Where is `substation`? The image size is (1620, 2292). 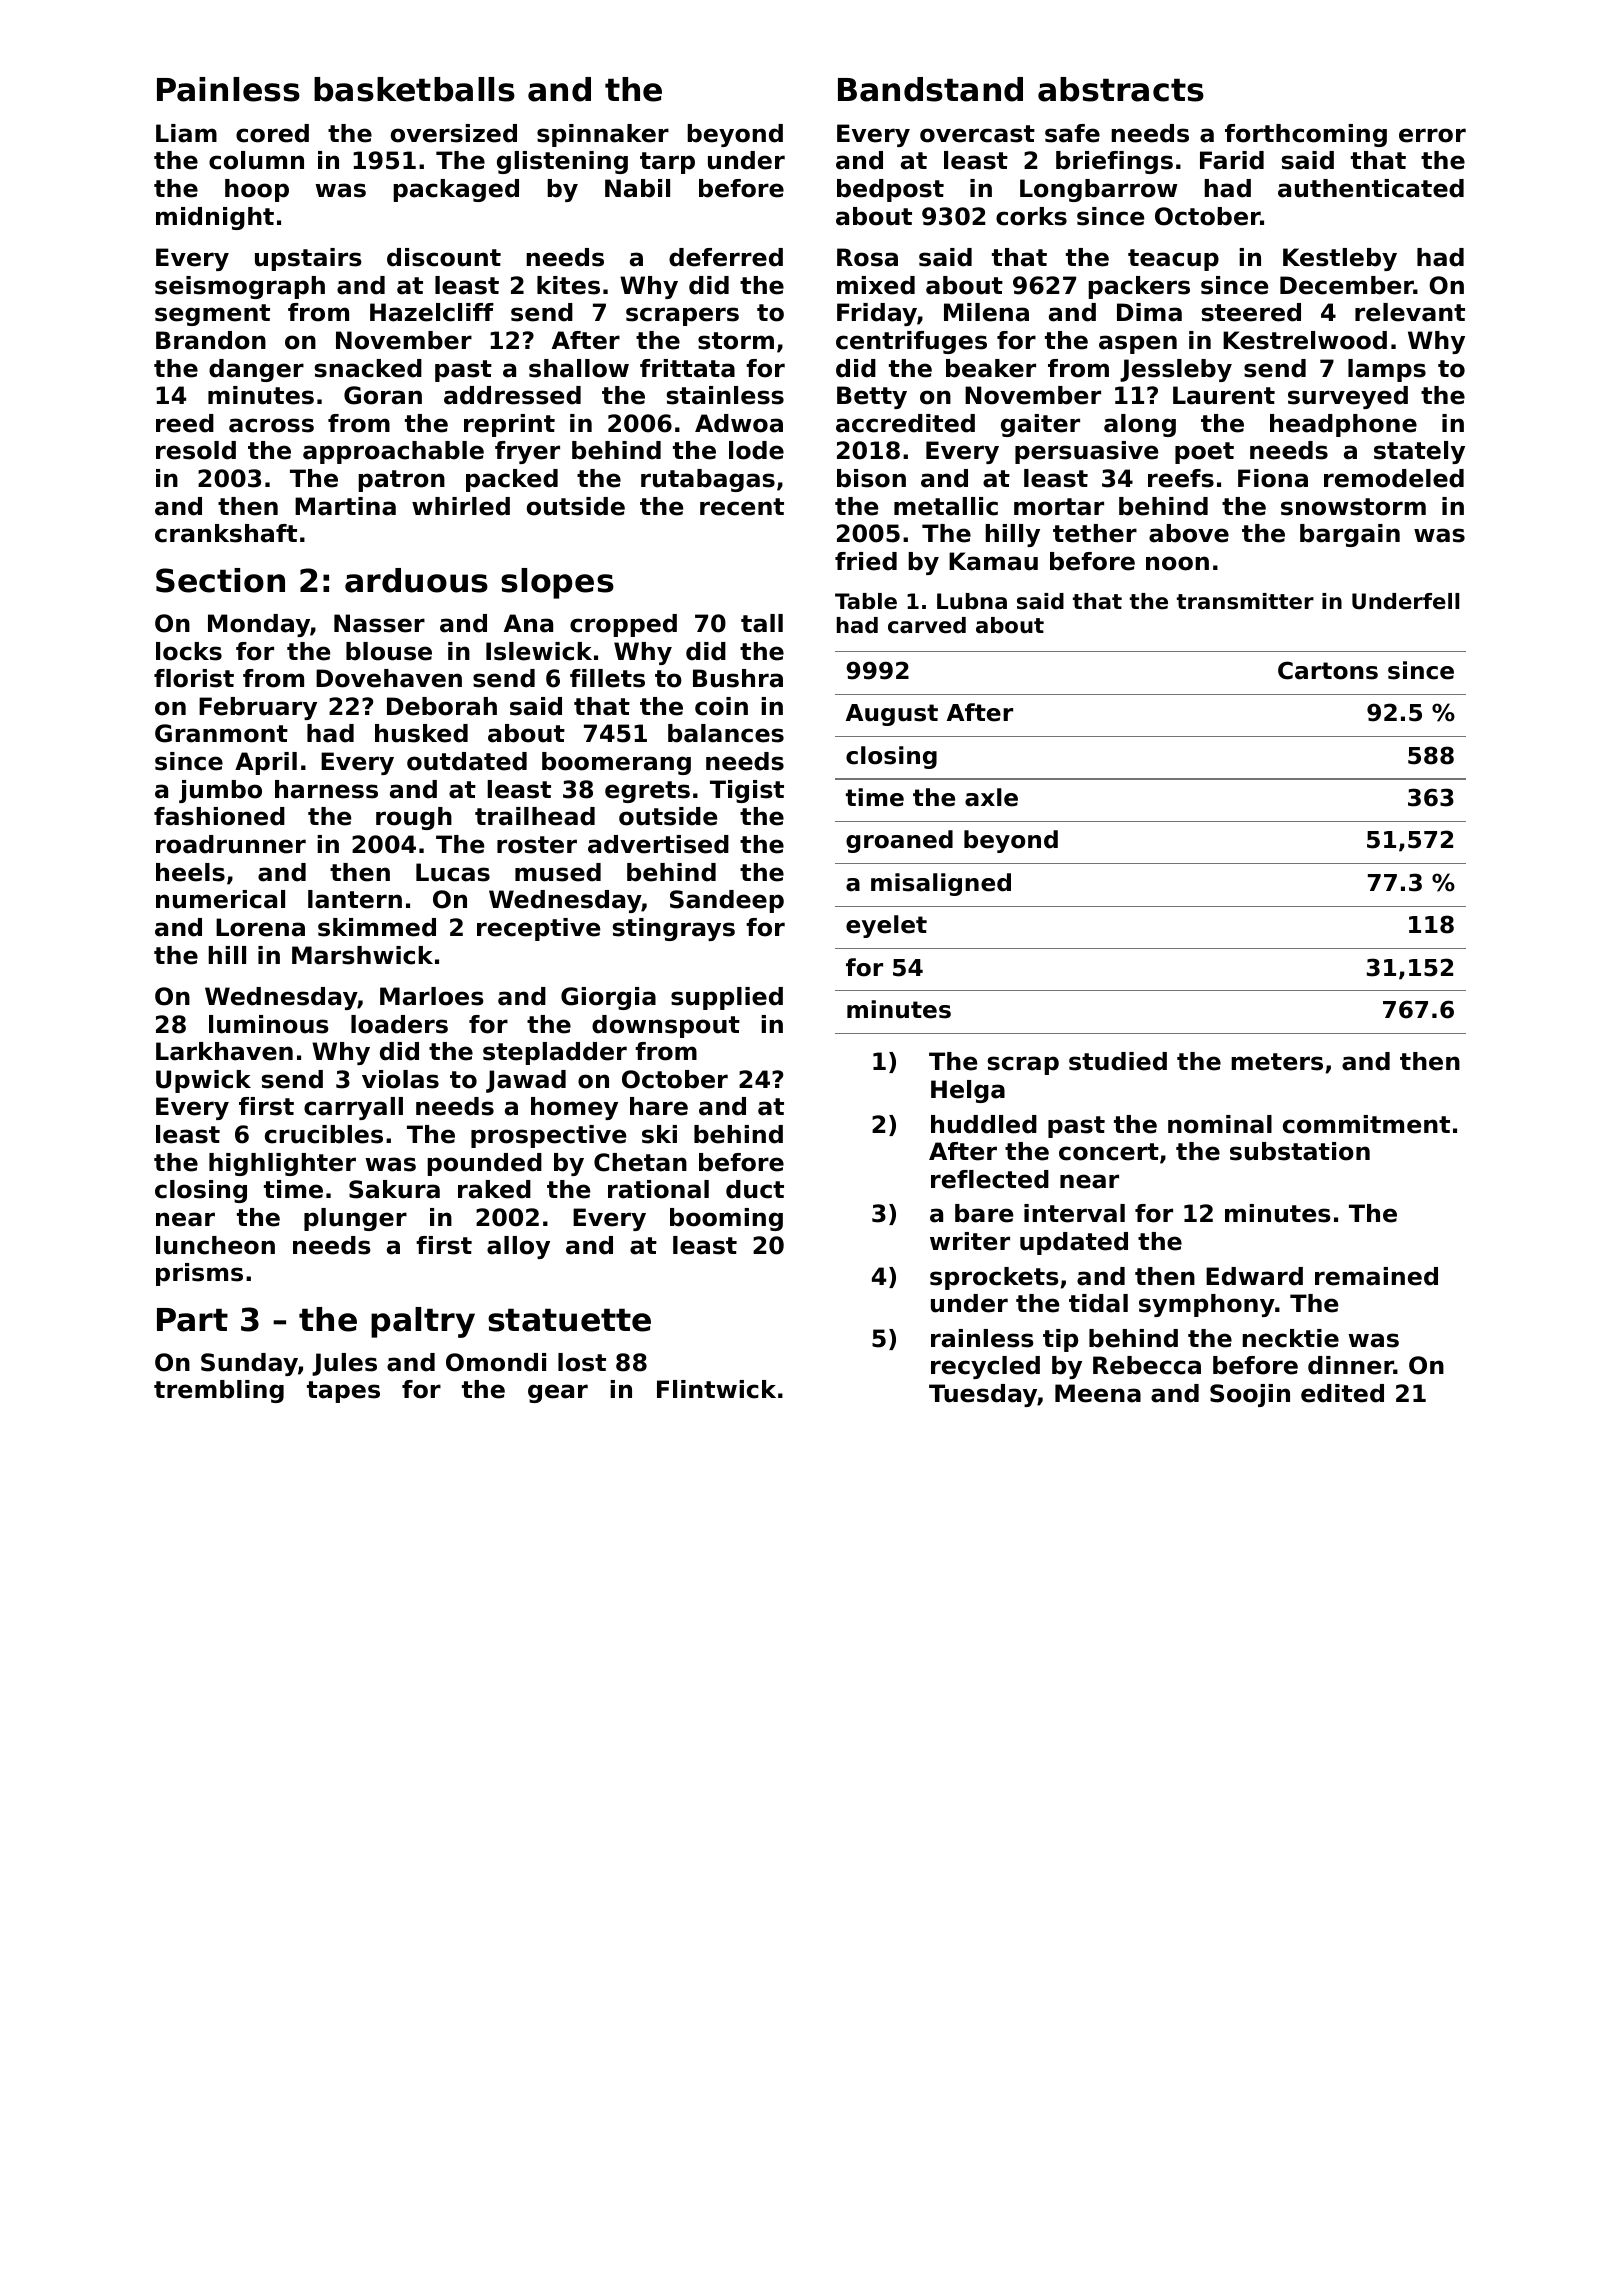
substation is located at coordinates (1300, 1151).
